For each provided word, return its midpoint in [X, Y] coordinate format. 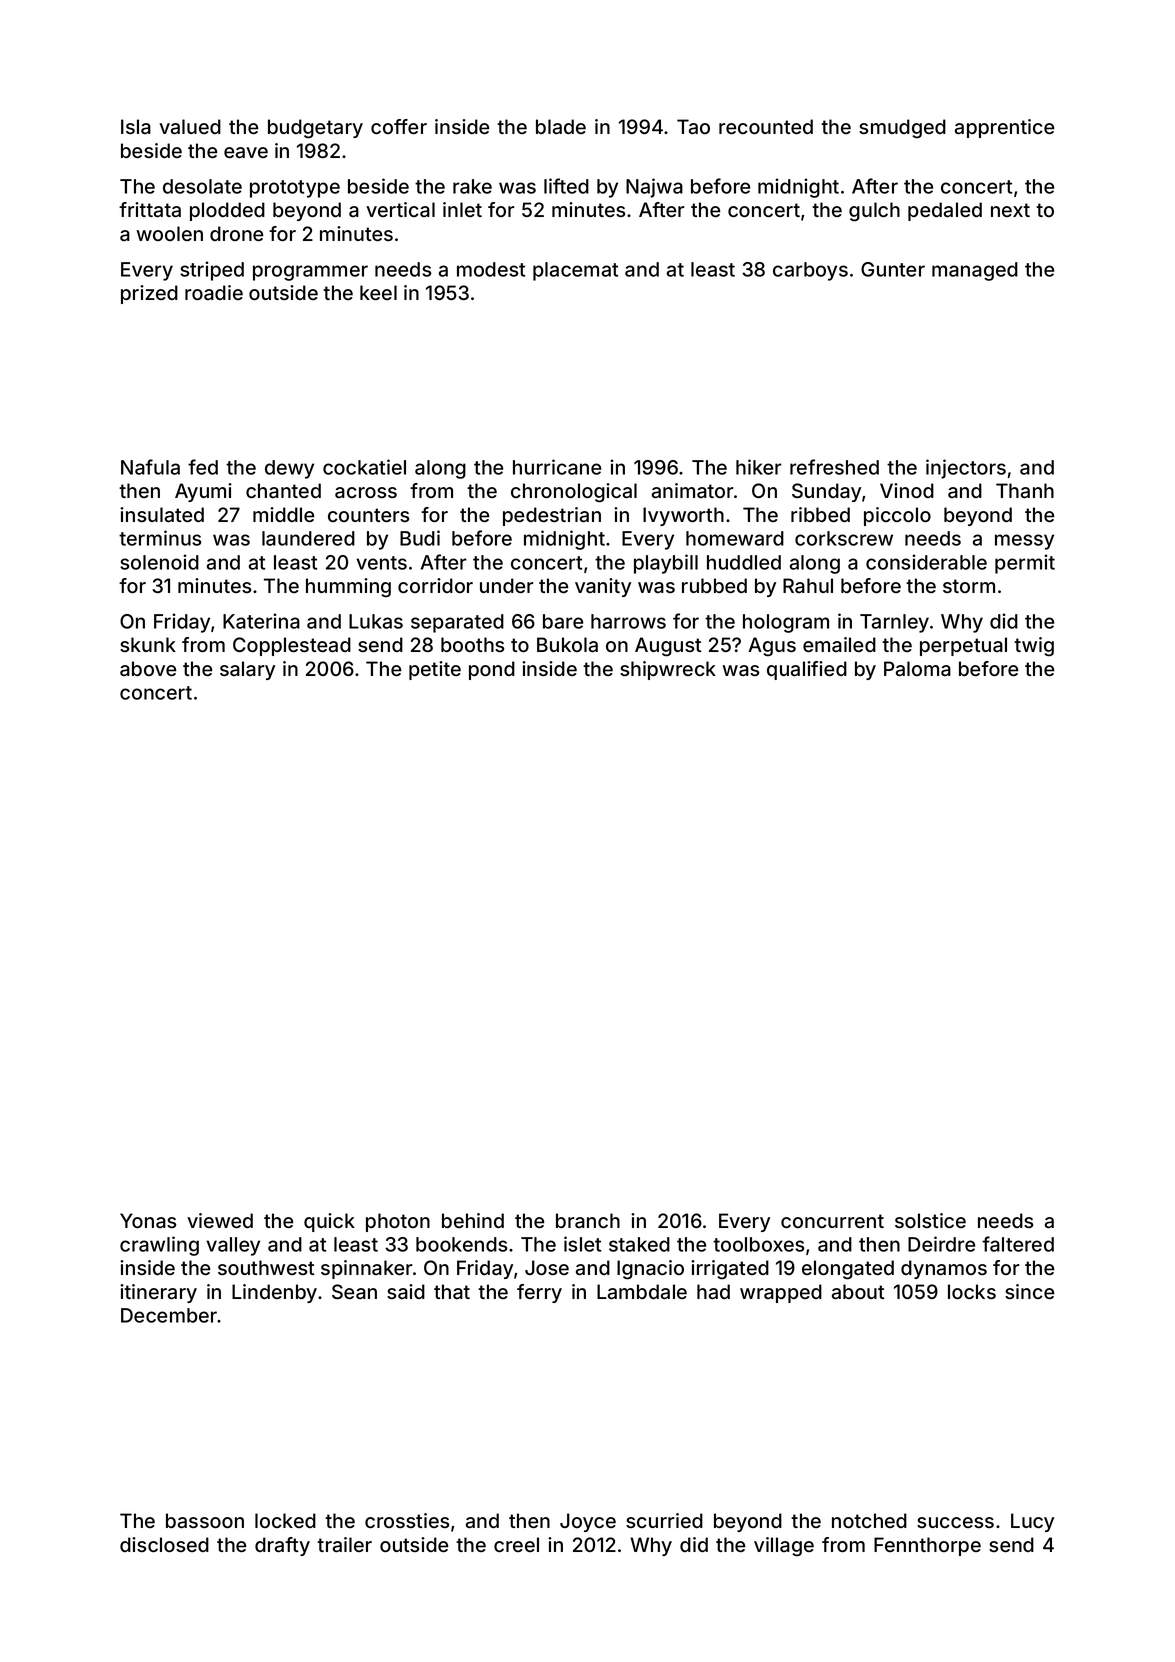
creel [516, 1544]
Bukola [567, 644]
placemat [575, 271]
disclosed [164, 1544]
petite [435, 670]
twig [1034, 647]
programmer [310, 273]
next [1010, 210]
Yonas [148, 1220]
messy [1024, 542]
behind [473, 1220]
